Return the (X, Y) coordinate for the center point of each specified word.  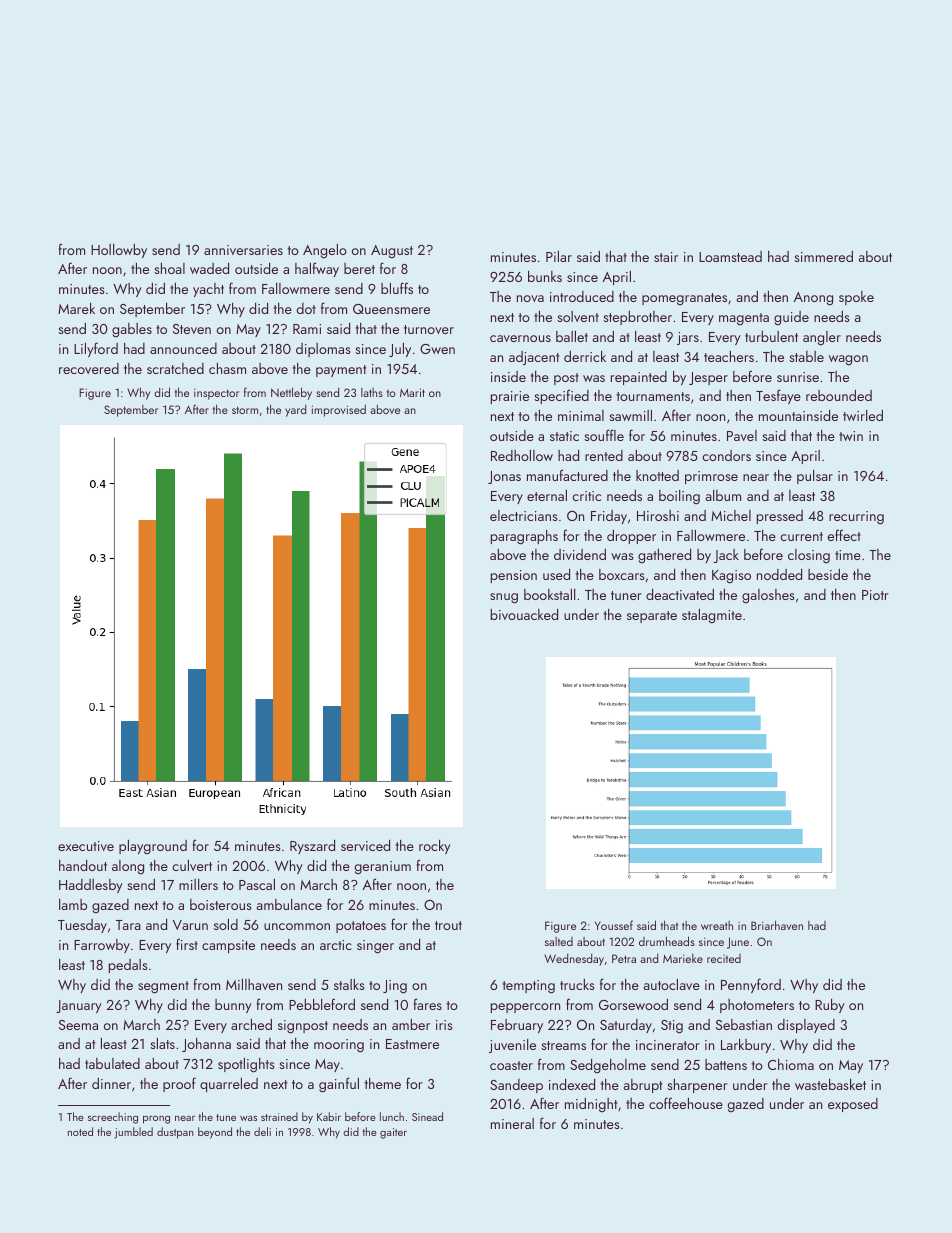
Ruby (830, 1006)
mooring (339, 1046)
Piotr (875, 595)
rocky (435, 847)
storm (245, 410)
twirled (863, 415)
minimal (581, 415)
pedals (128, 966)
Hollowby (119, 251)
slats (162, 1043)
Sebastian (744, 1024)
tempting (528, 987)
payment (341, 371)
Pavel (742, 435)
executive (86, 846)
